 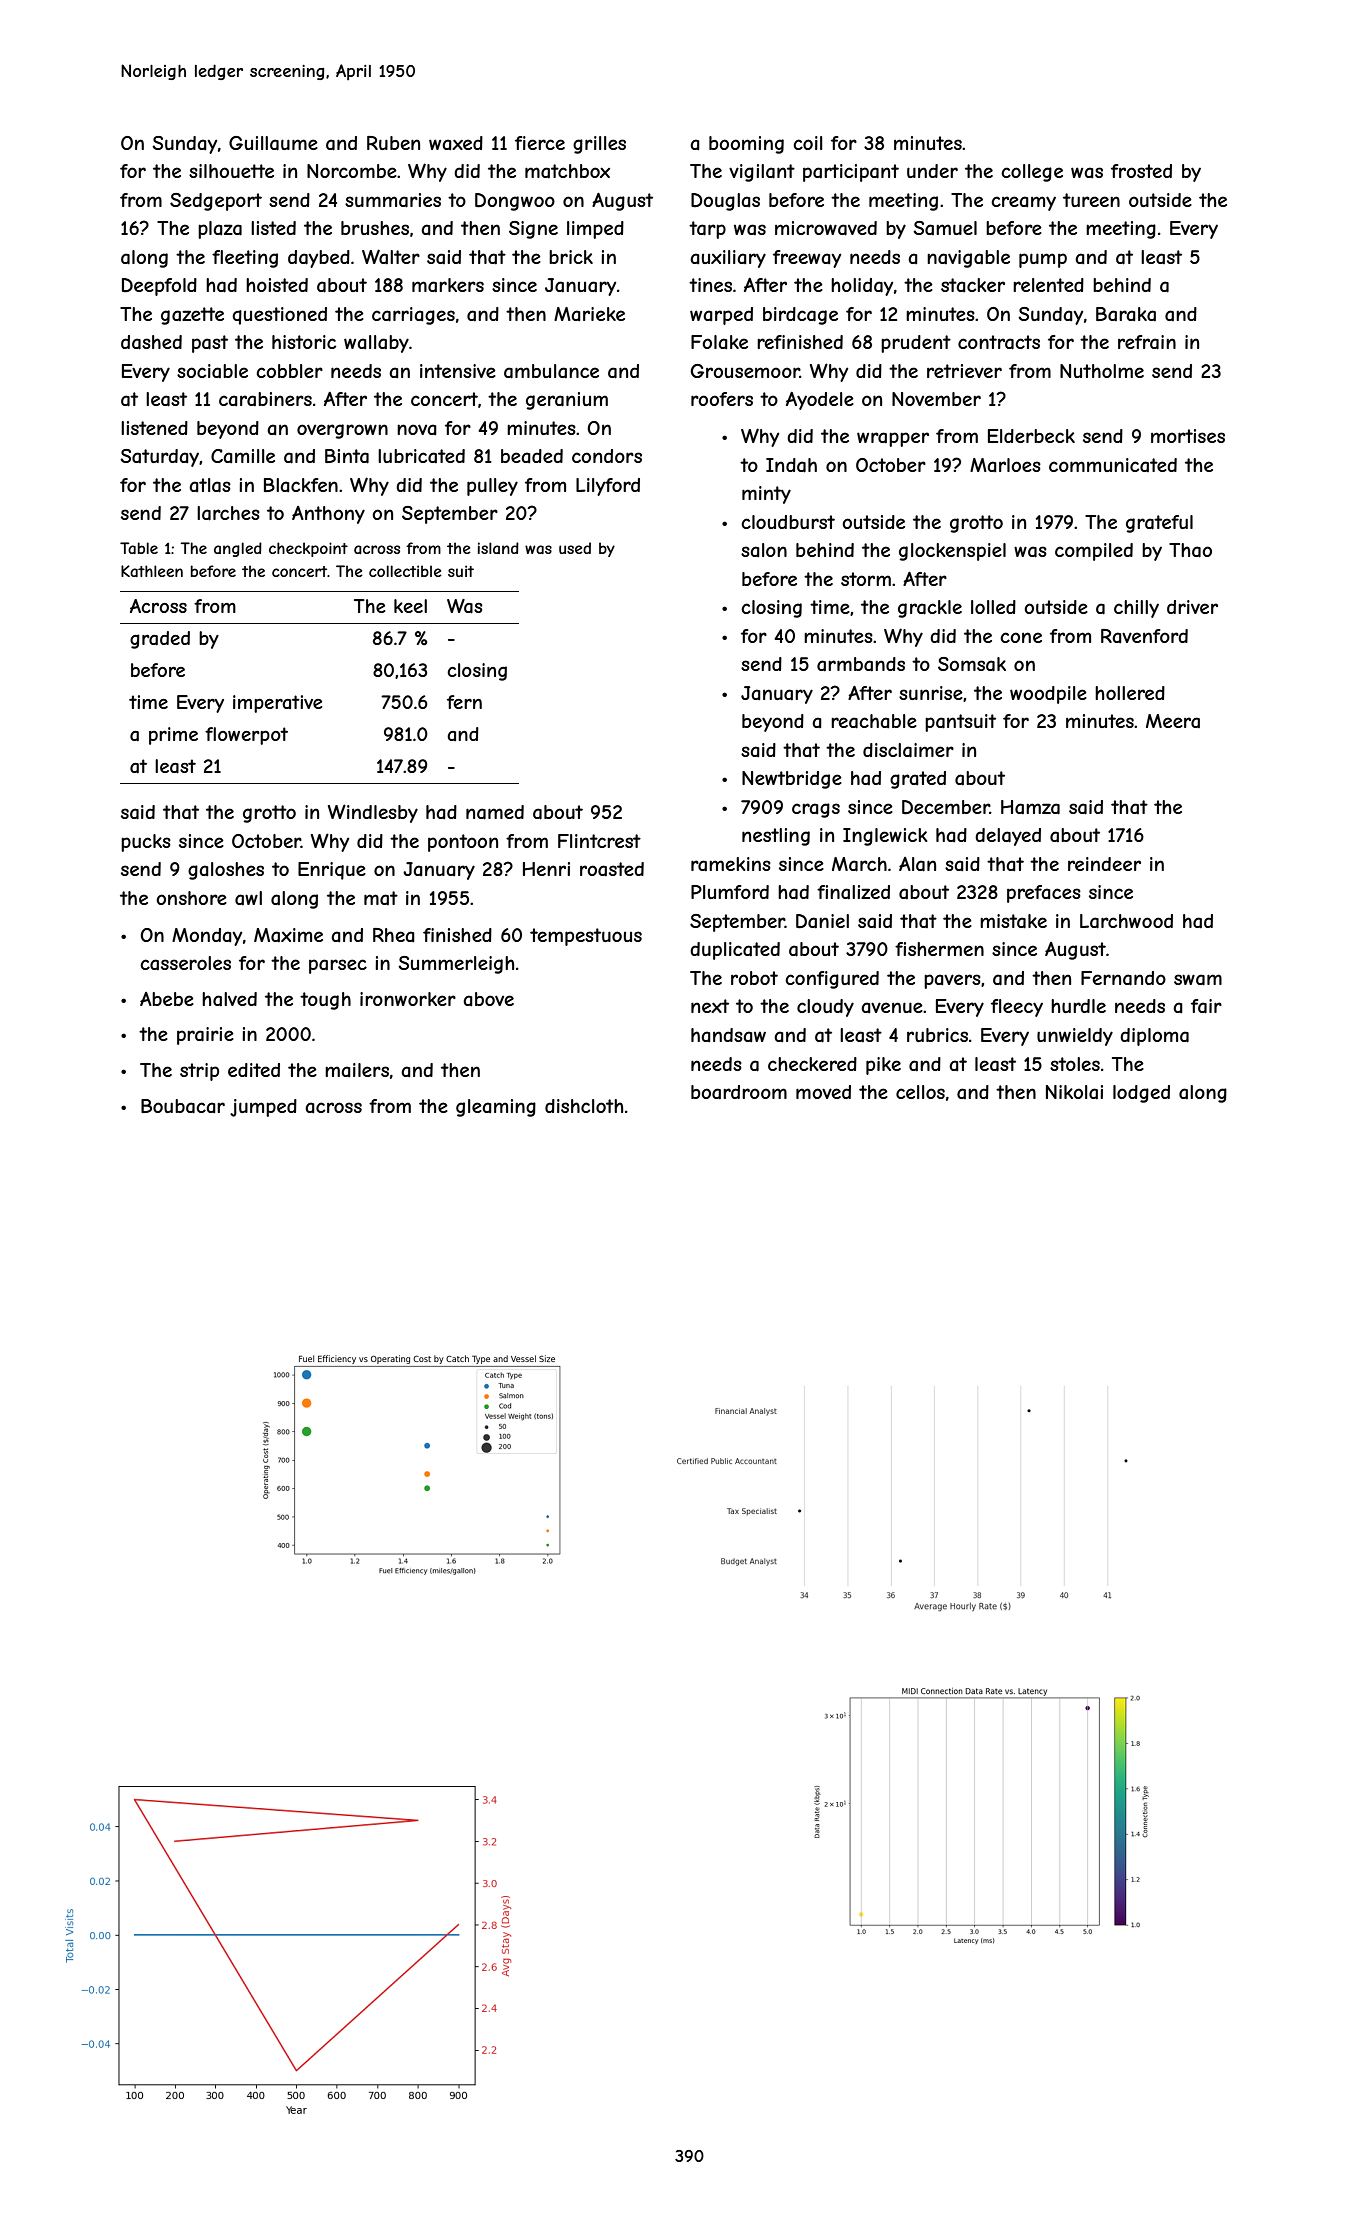 What do you see at coordinates (826, 228) in the page?
I see `microwaved` at bounding box center [826, 228].
